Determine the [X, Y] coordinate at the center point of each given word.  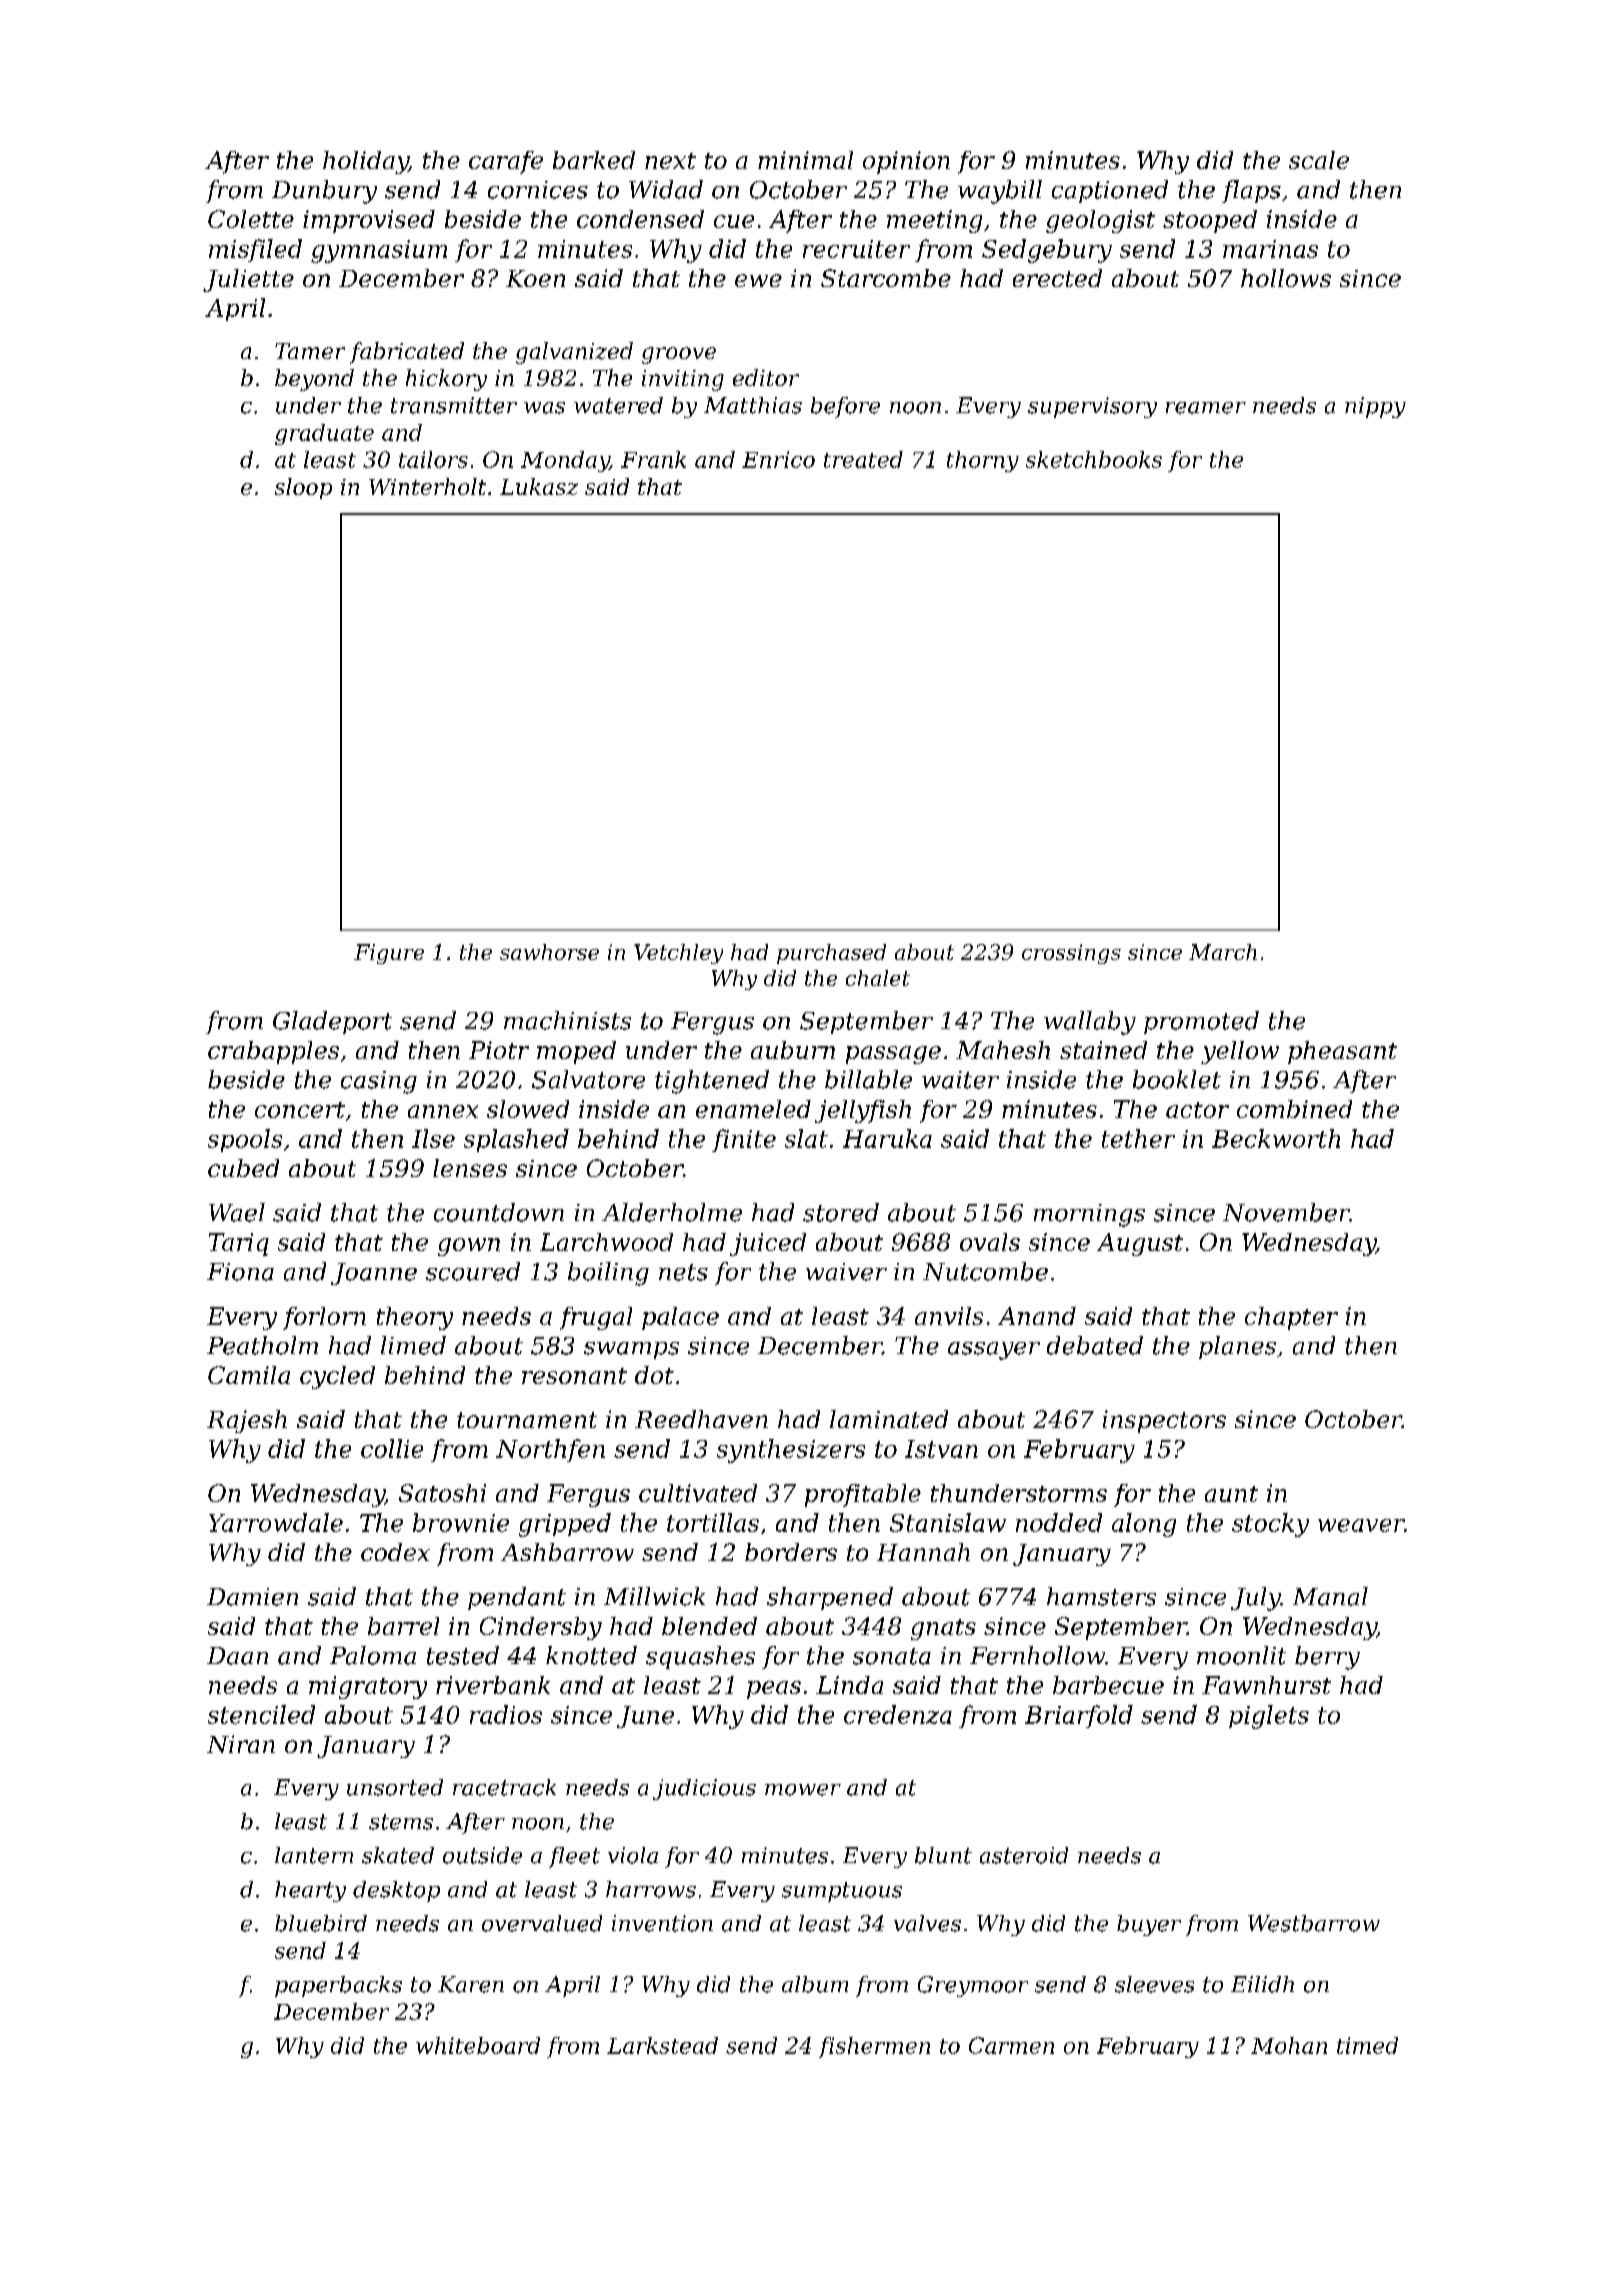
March [1223, 952]
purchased [831, 954]
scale [1319, 160]
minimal [805, 160]
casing [379, 1082]
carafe [506, 162]
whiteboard [478, 2045]
